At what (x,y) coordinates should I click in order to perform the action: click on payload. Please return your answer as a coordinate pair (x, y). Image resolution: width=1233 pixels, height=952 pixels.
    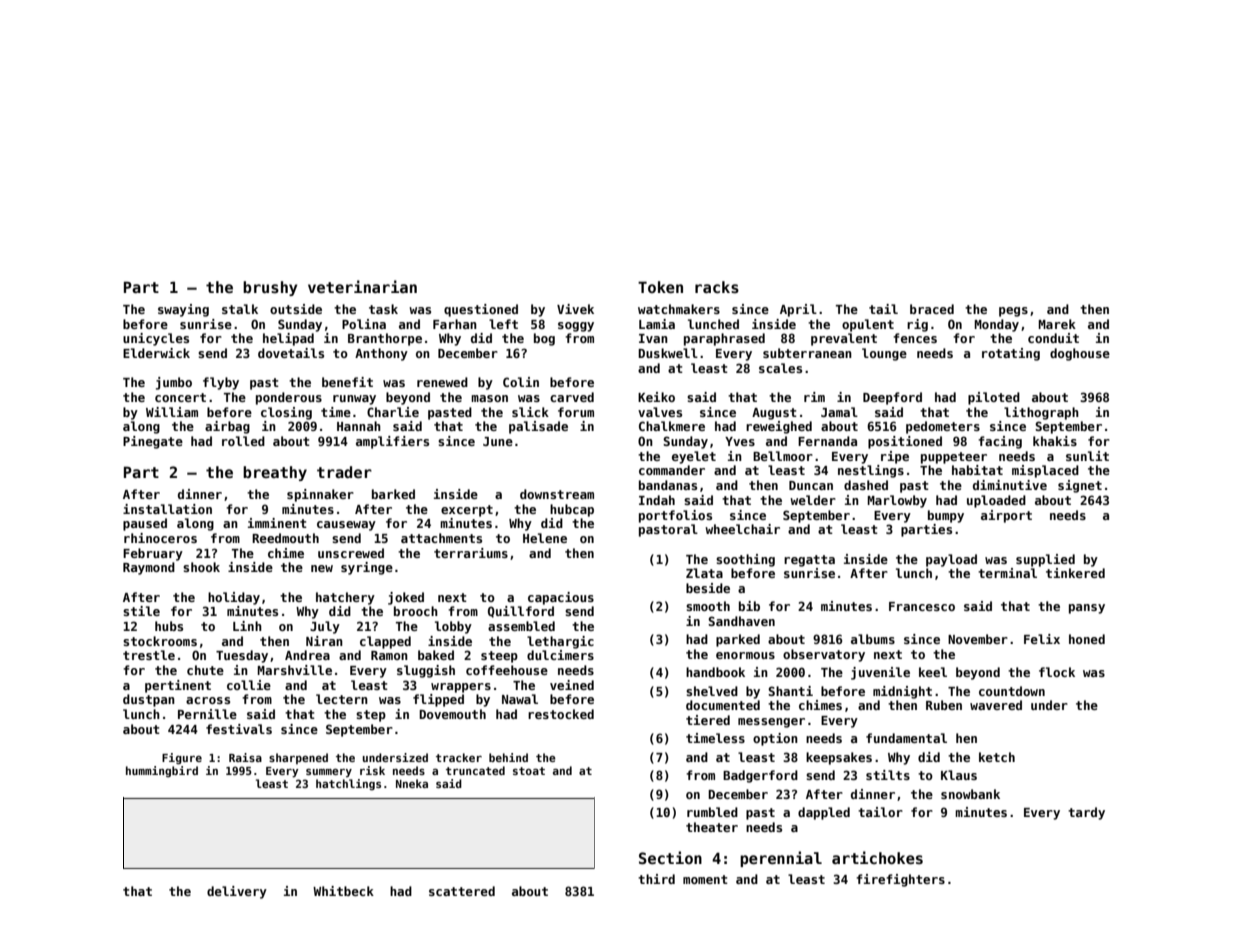
    Looking at the image, I should click on (951, 560).
